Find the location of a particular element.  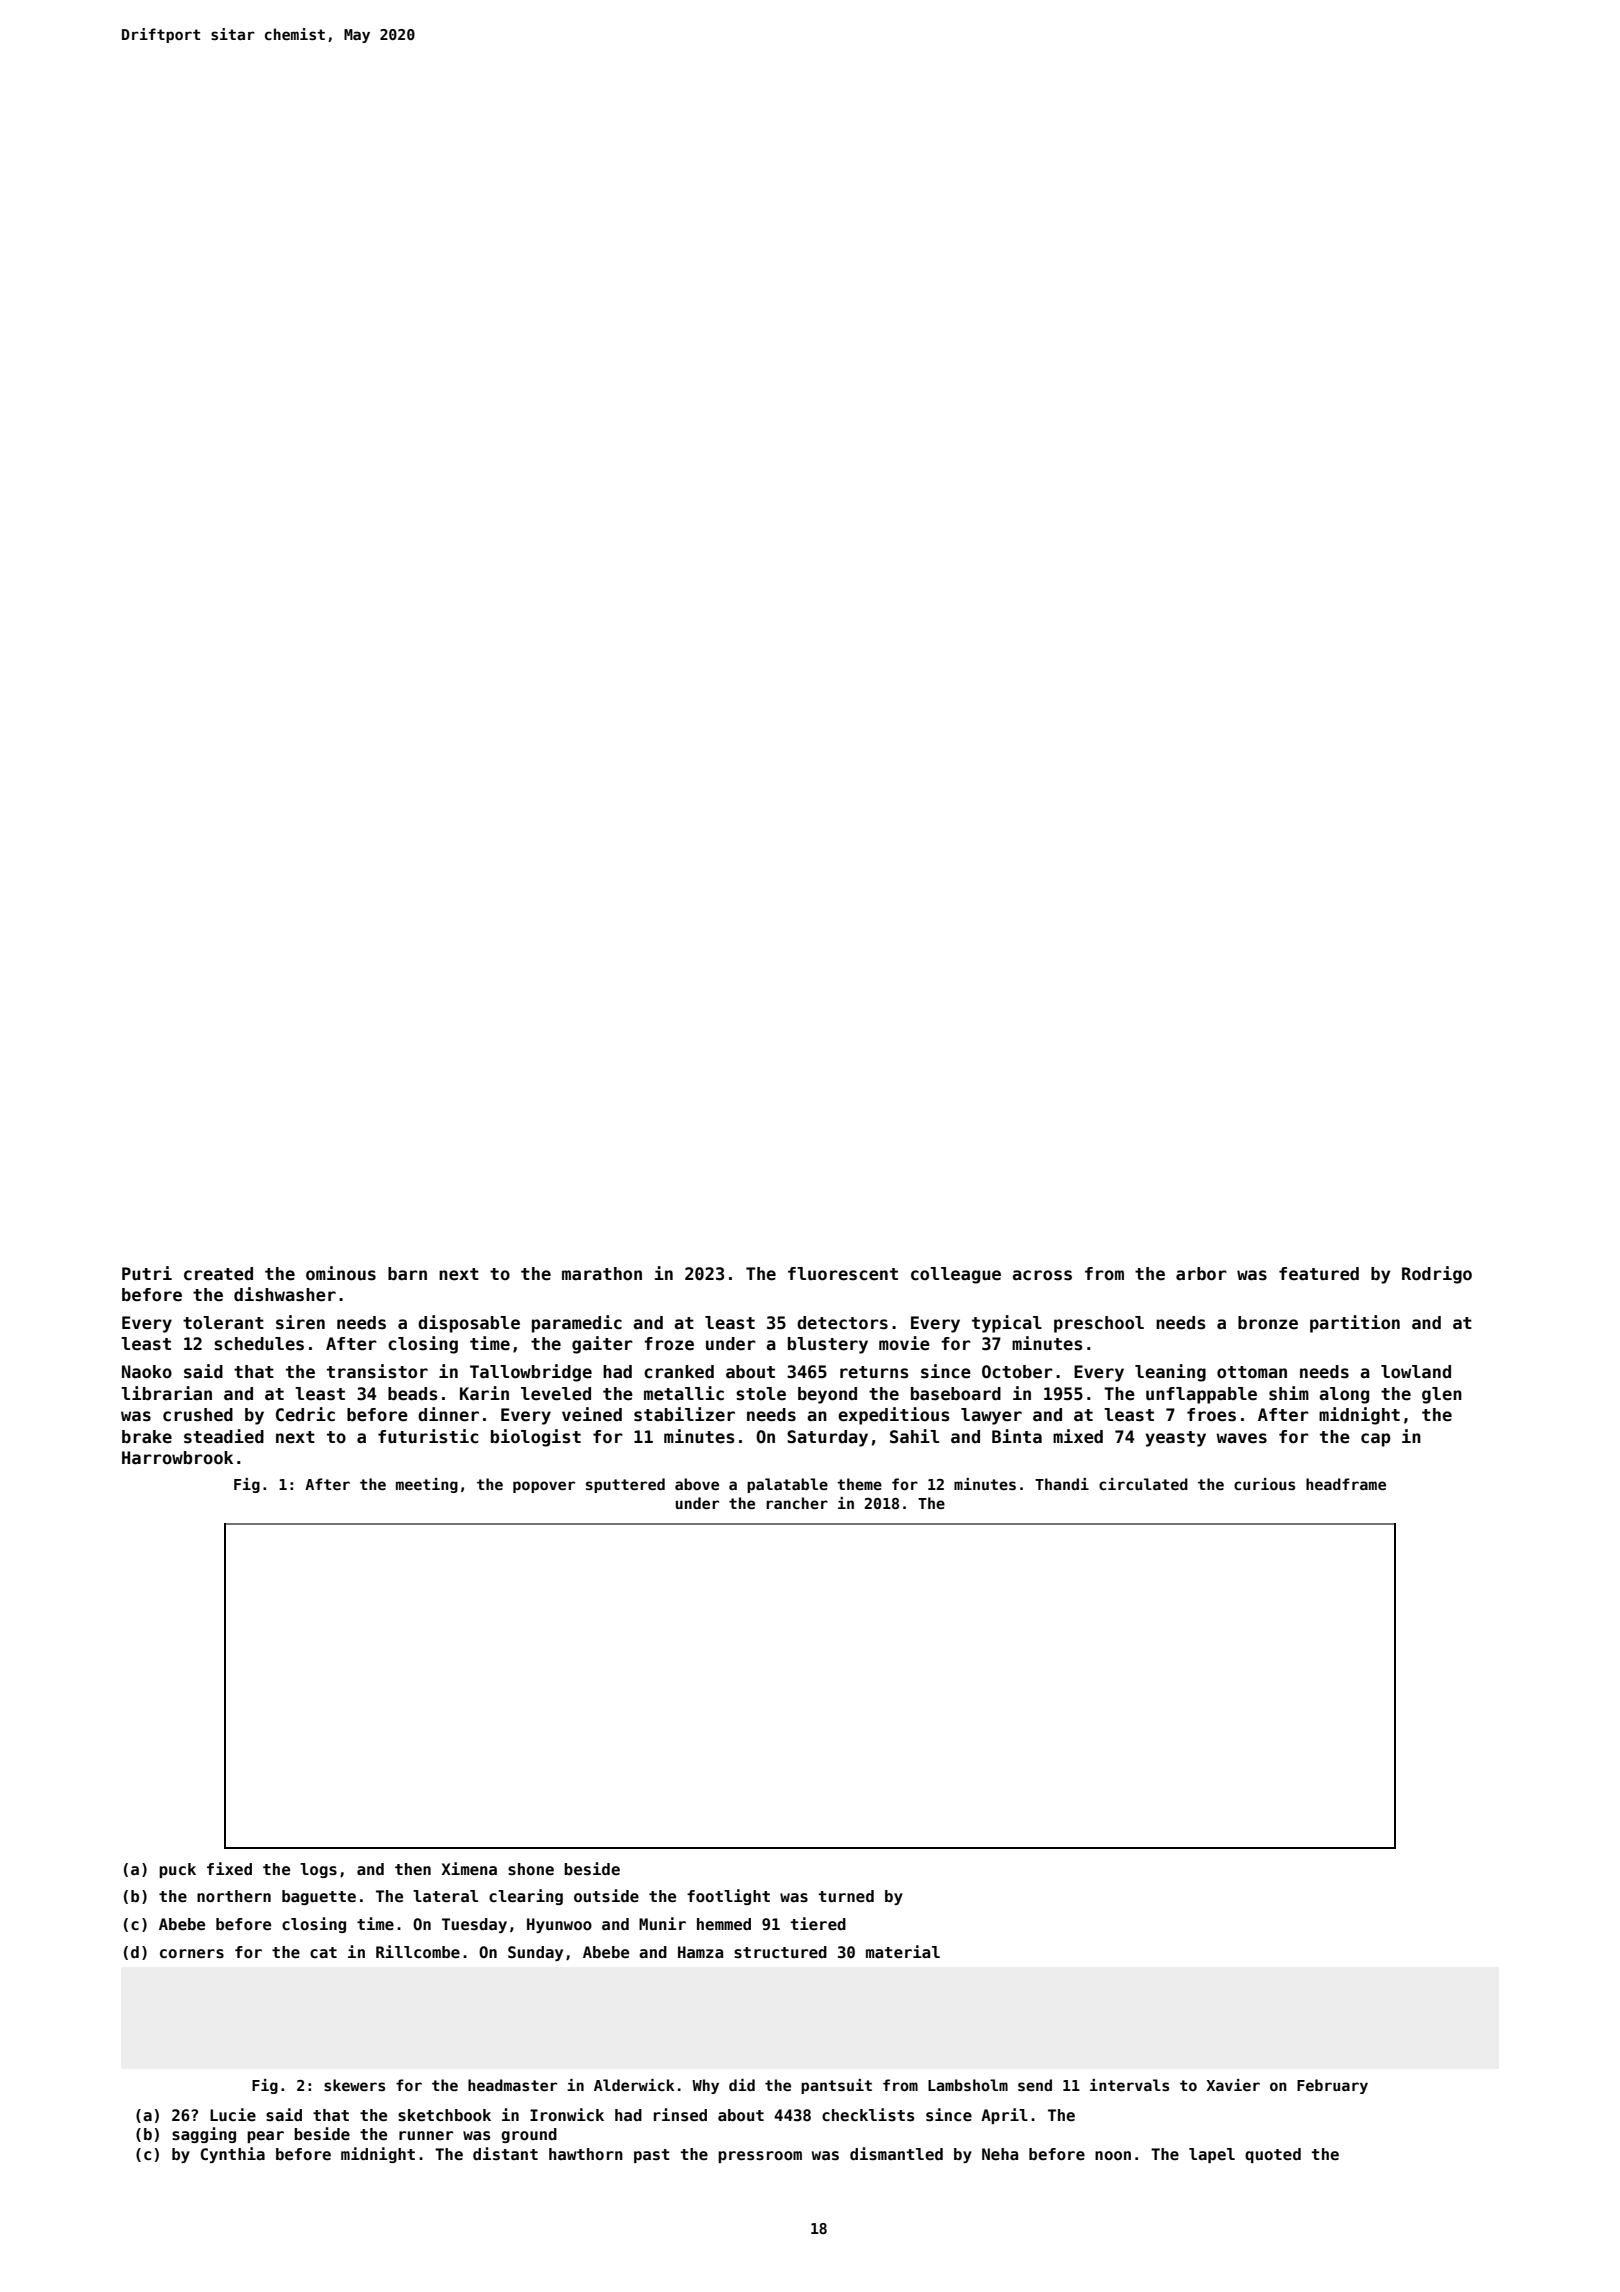

pressroom is located at coordinates (760, 2157).
